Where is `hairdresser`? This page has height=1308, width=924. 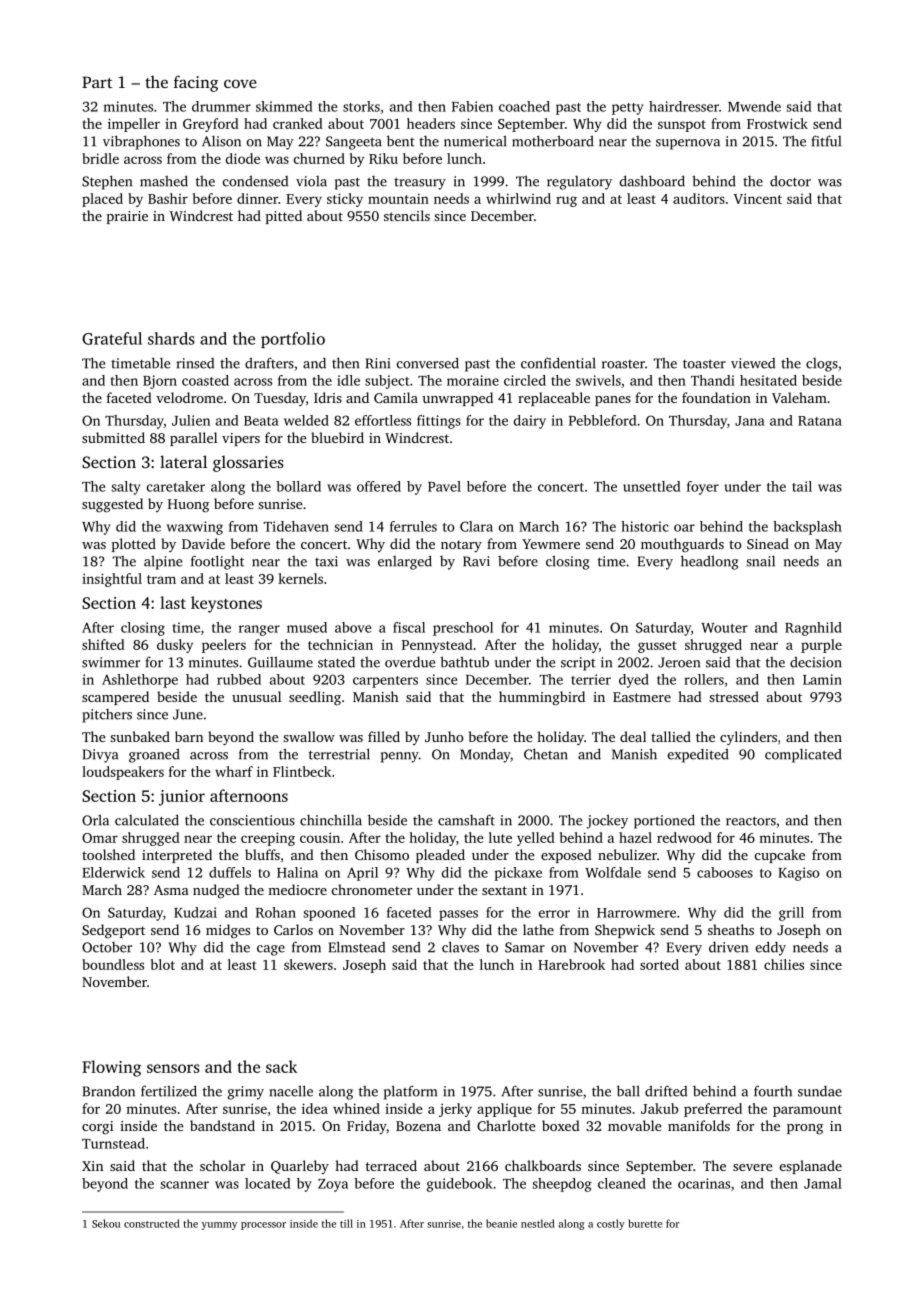
hairdresser is located at coordinates (684, 106).
